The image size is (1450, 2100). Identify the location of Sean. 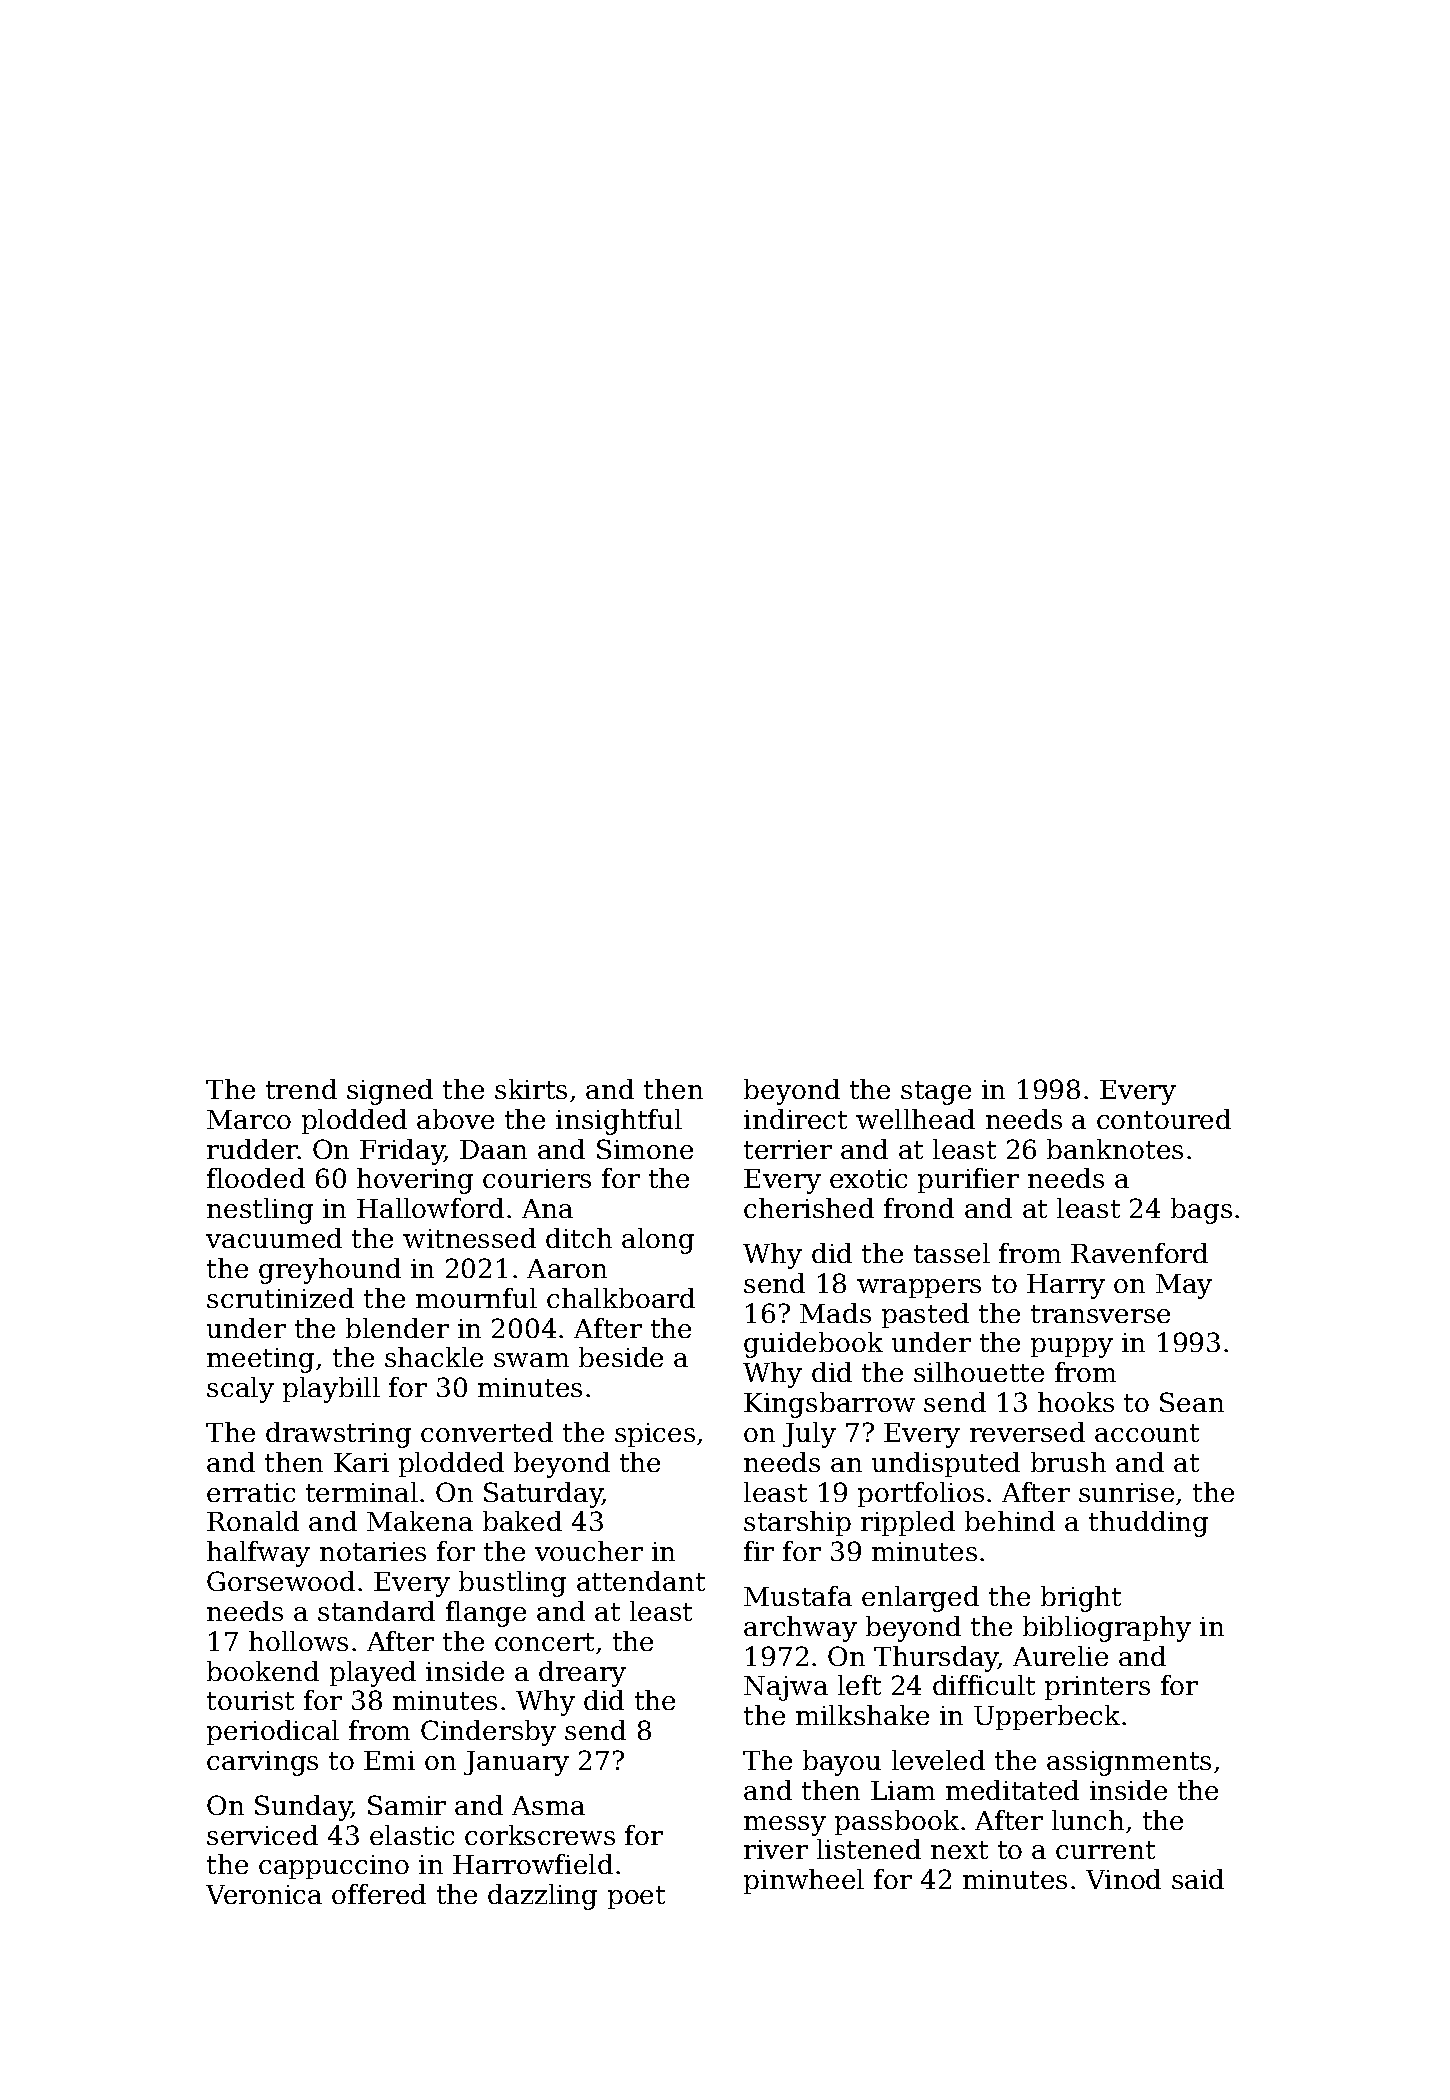
(1192, 1402).
